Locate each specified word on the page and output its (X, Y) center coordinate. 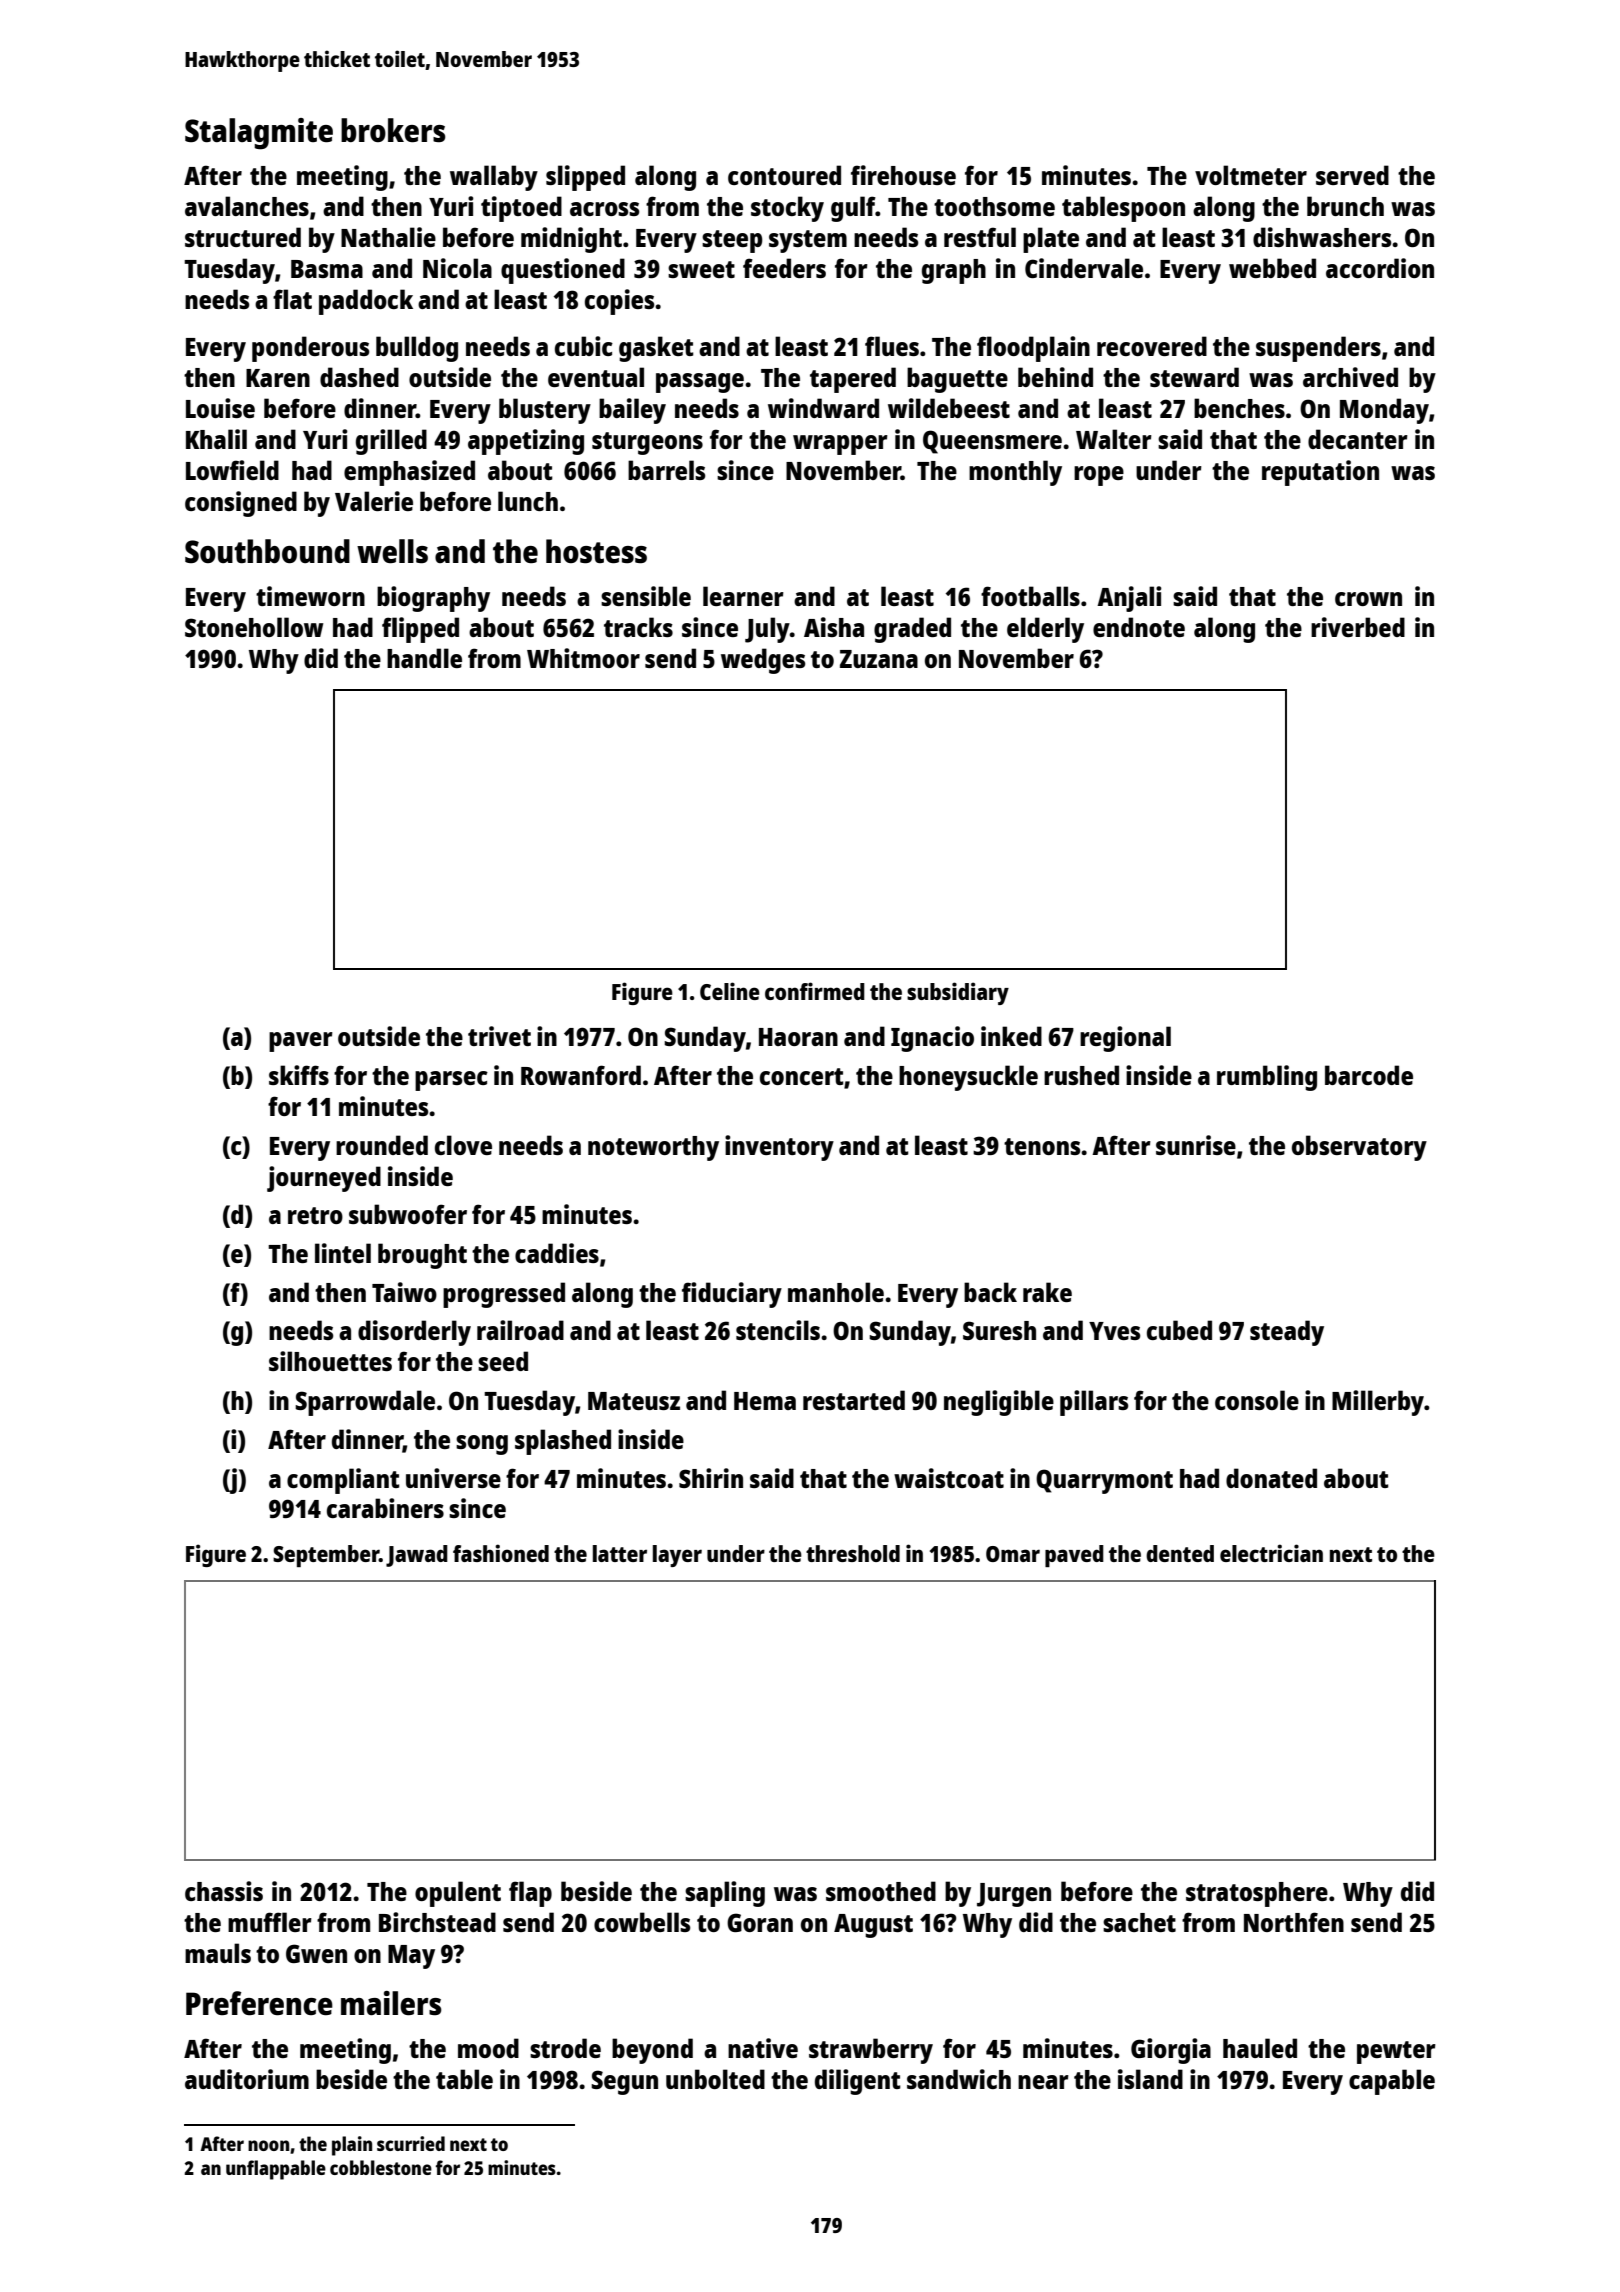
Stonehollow (254, 627)
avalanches (247, 206)
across (604, 209)
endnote (1139, 627)
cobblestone (381, 2167)
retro (315, 1215)
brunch (1345, 206)
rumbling (1267, 1078)
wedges (763, 661)
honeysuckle (968, 1078)
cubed (1179, 1330)
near (1043, 2082)
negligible (999, 1403)
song (482, 1445)
